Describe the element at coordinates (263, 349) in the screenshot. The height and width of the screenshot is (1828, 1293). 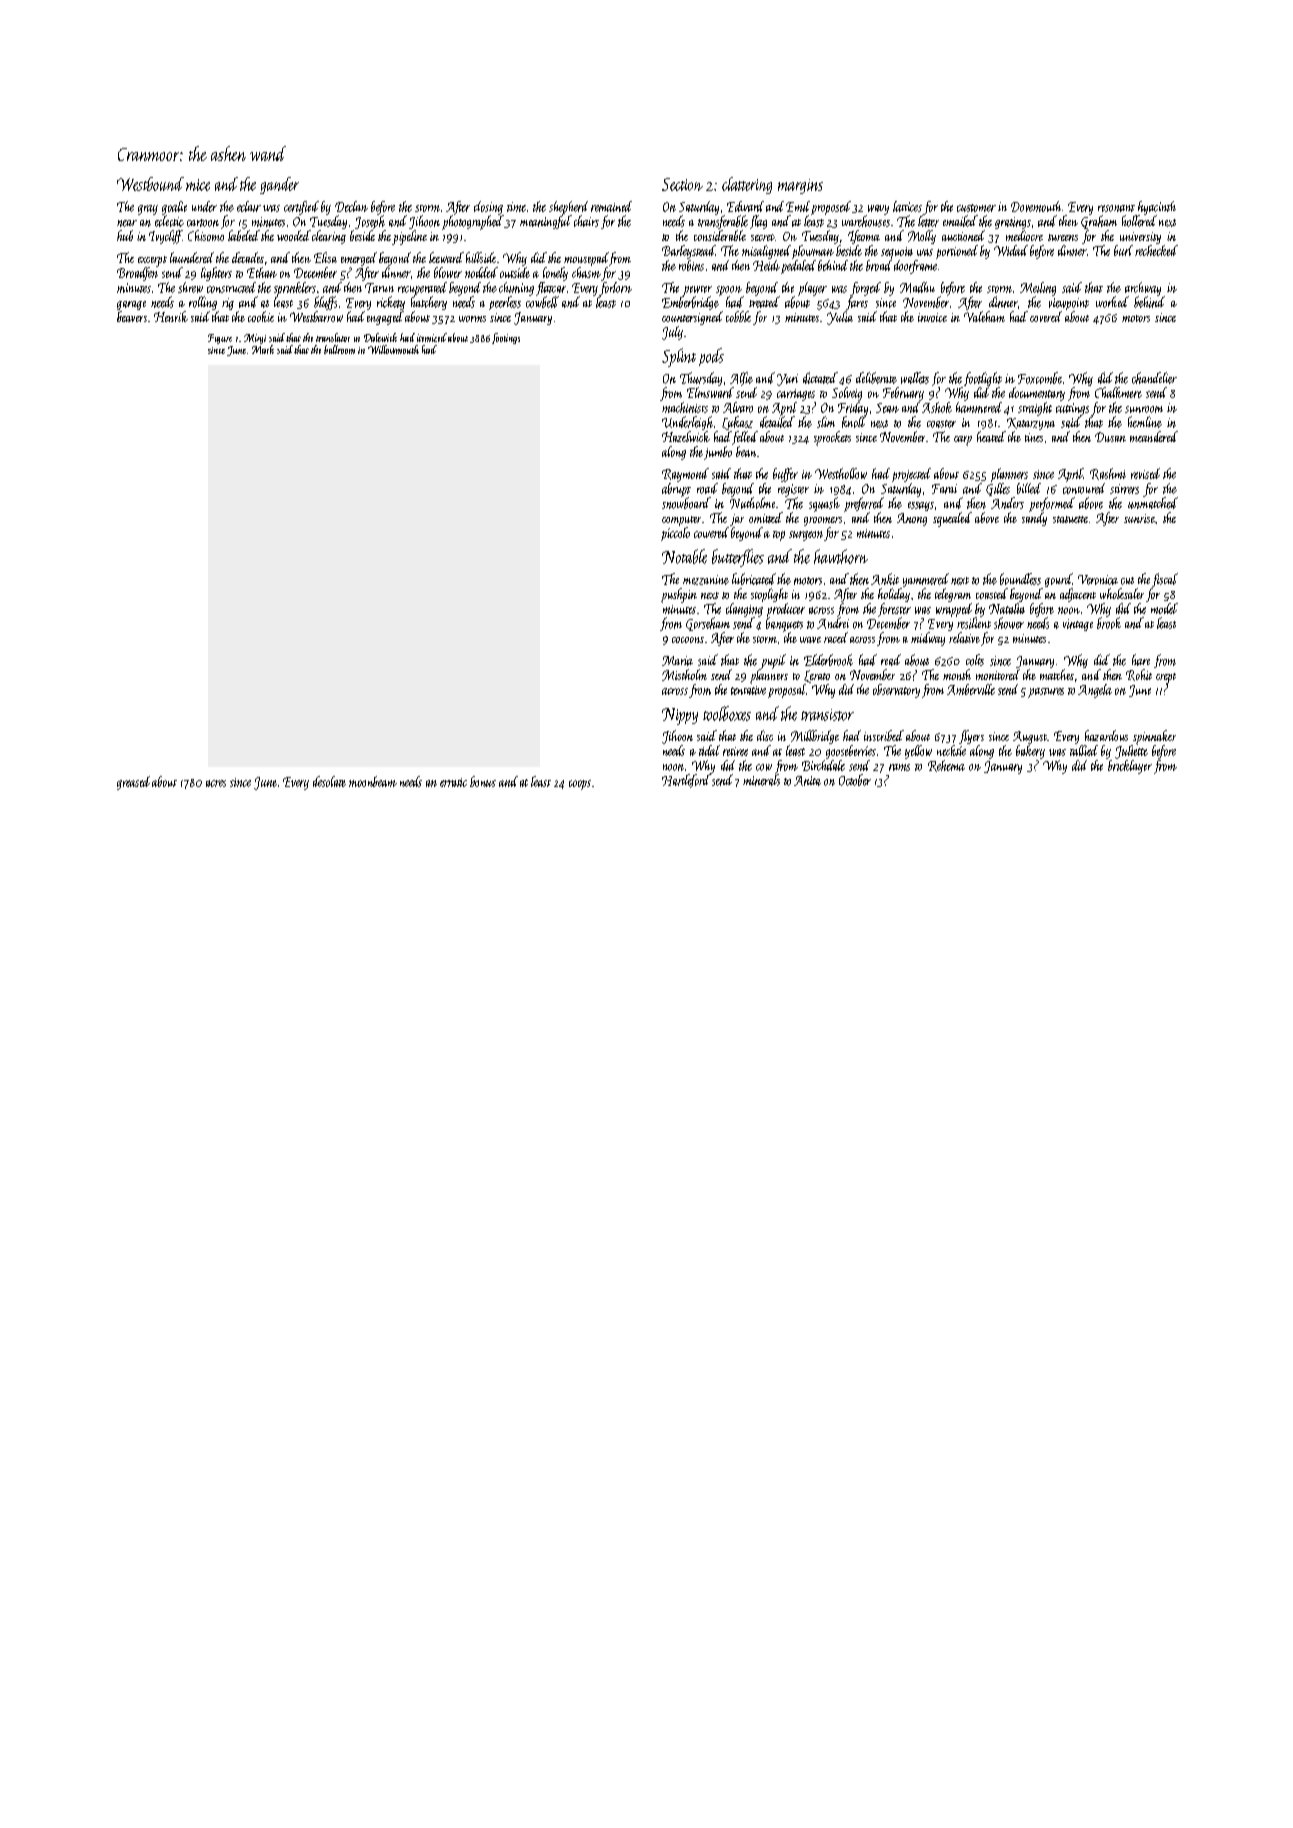
I see `Mark` at that location.
